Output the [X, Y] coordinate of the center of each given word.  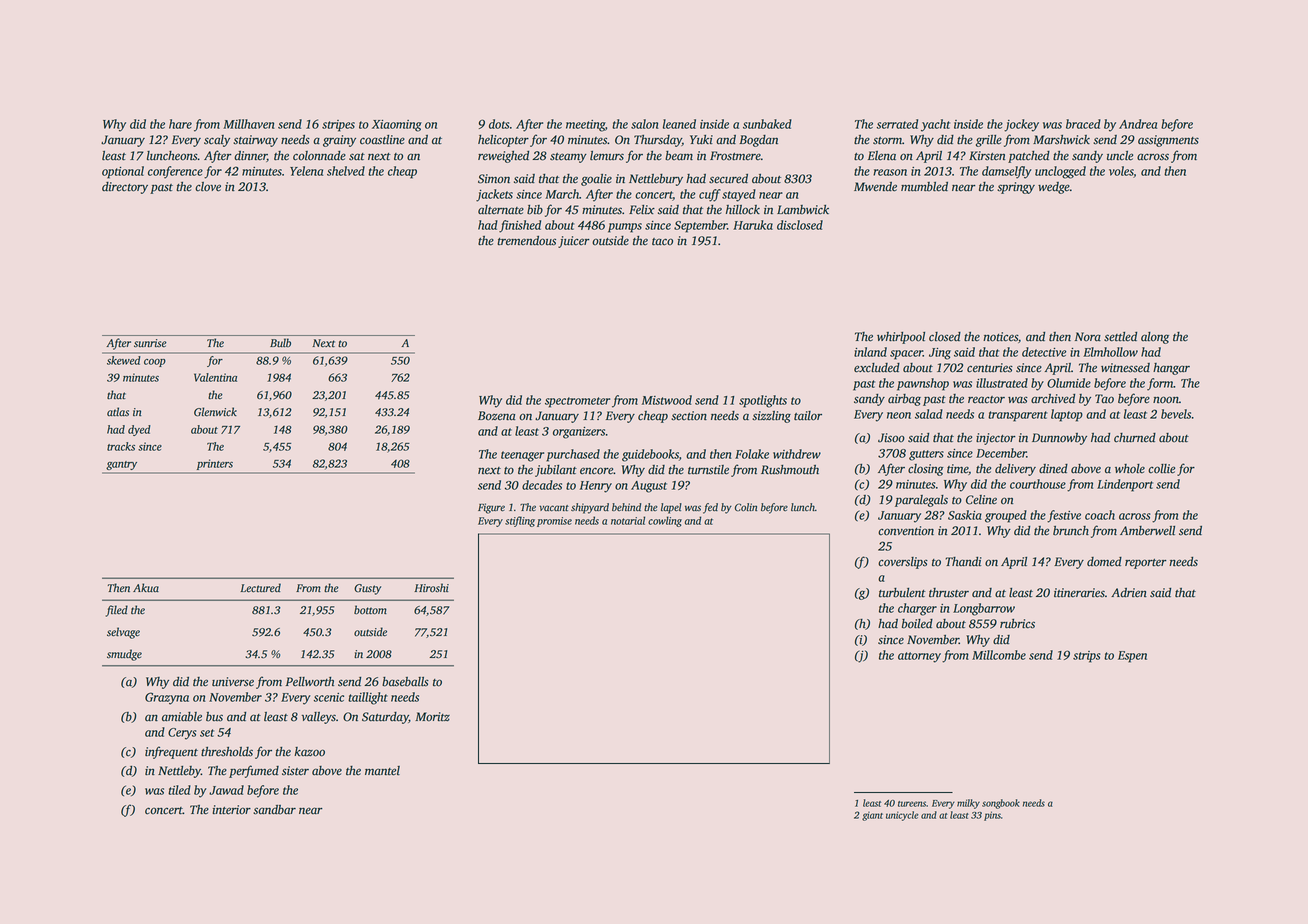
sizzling [771, 417]
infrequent [171, 752]
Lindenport [1125, 485]
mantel [382, 771]
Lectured [260, 588]
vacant [554, 508]
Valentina [215, 377]
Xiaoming [397, 126]
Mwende [875, 187]
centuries [990, 368]
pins [992, 816]
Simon [494, 179]
